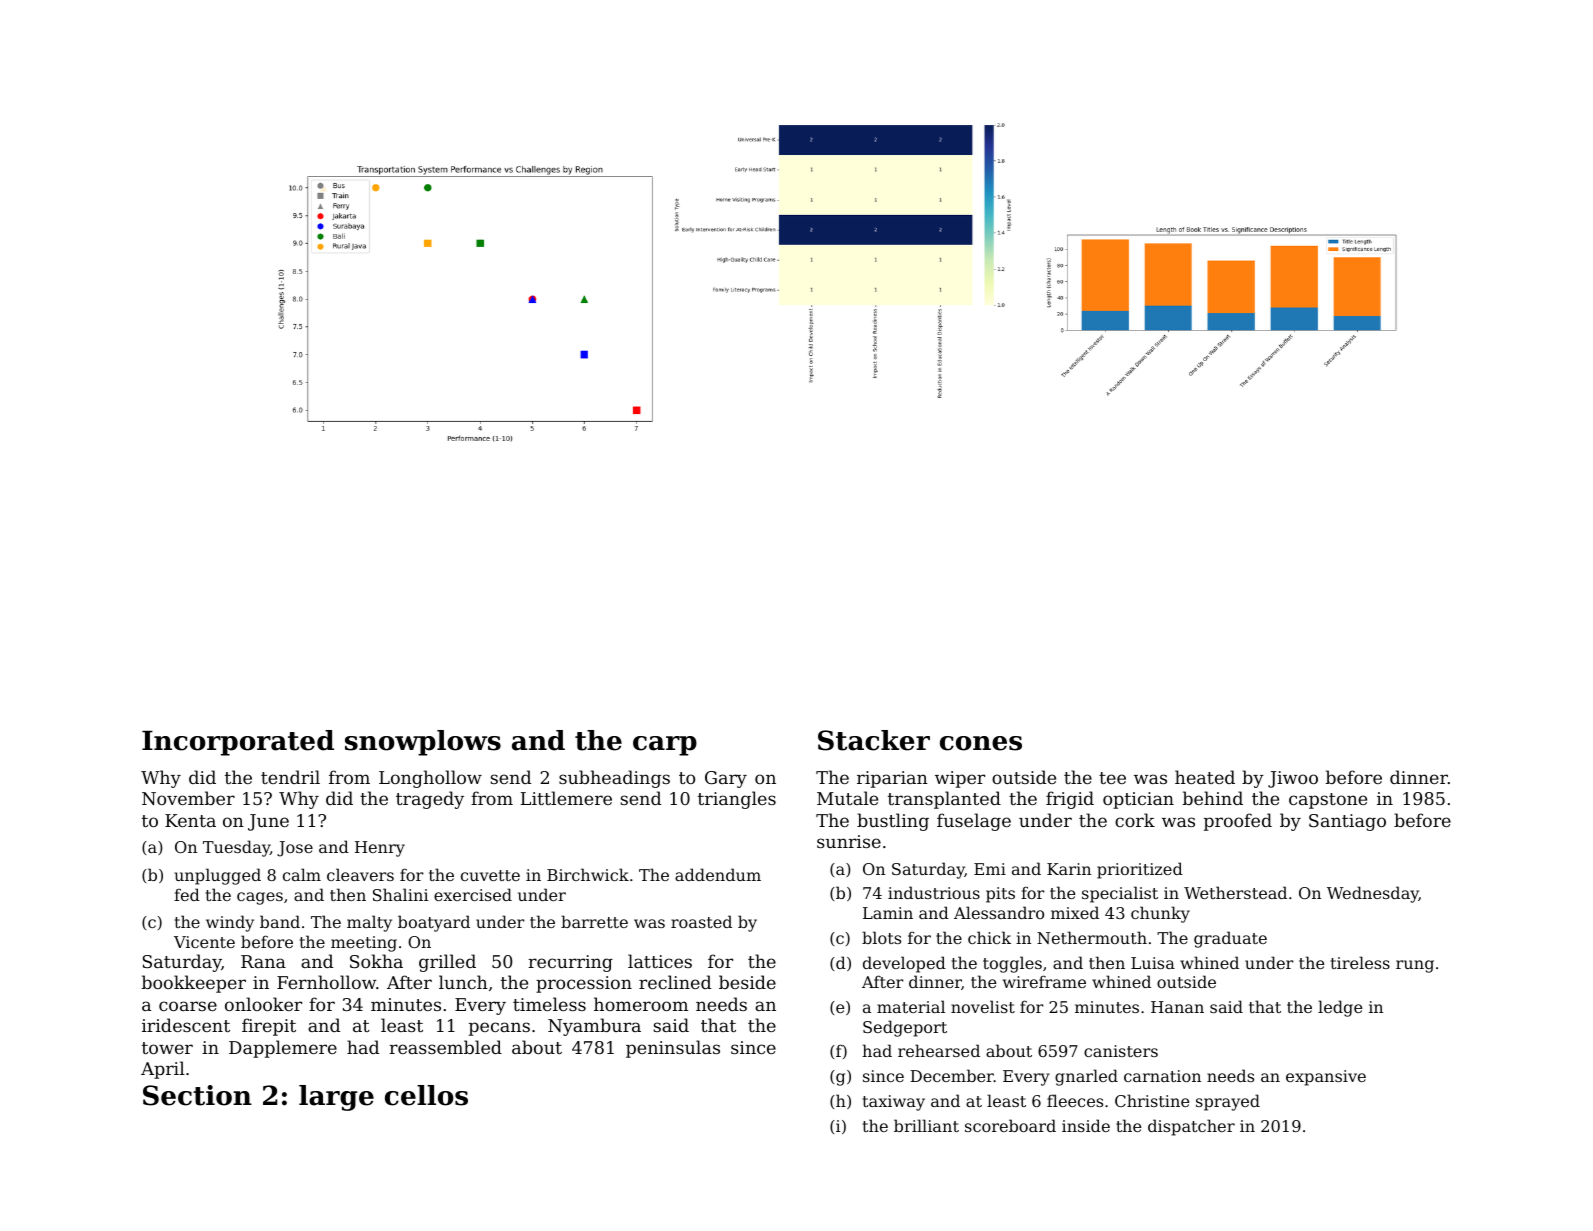 Image resolution: width=1593 pixels, height=1231 pixels. What do you see at coordinates (1230, 939) in the document?
I see `graduate` at bounding box center [1230, 939].
